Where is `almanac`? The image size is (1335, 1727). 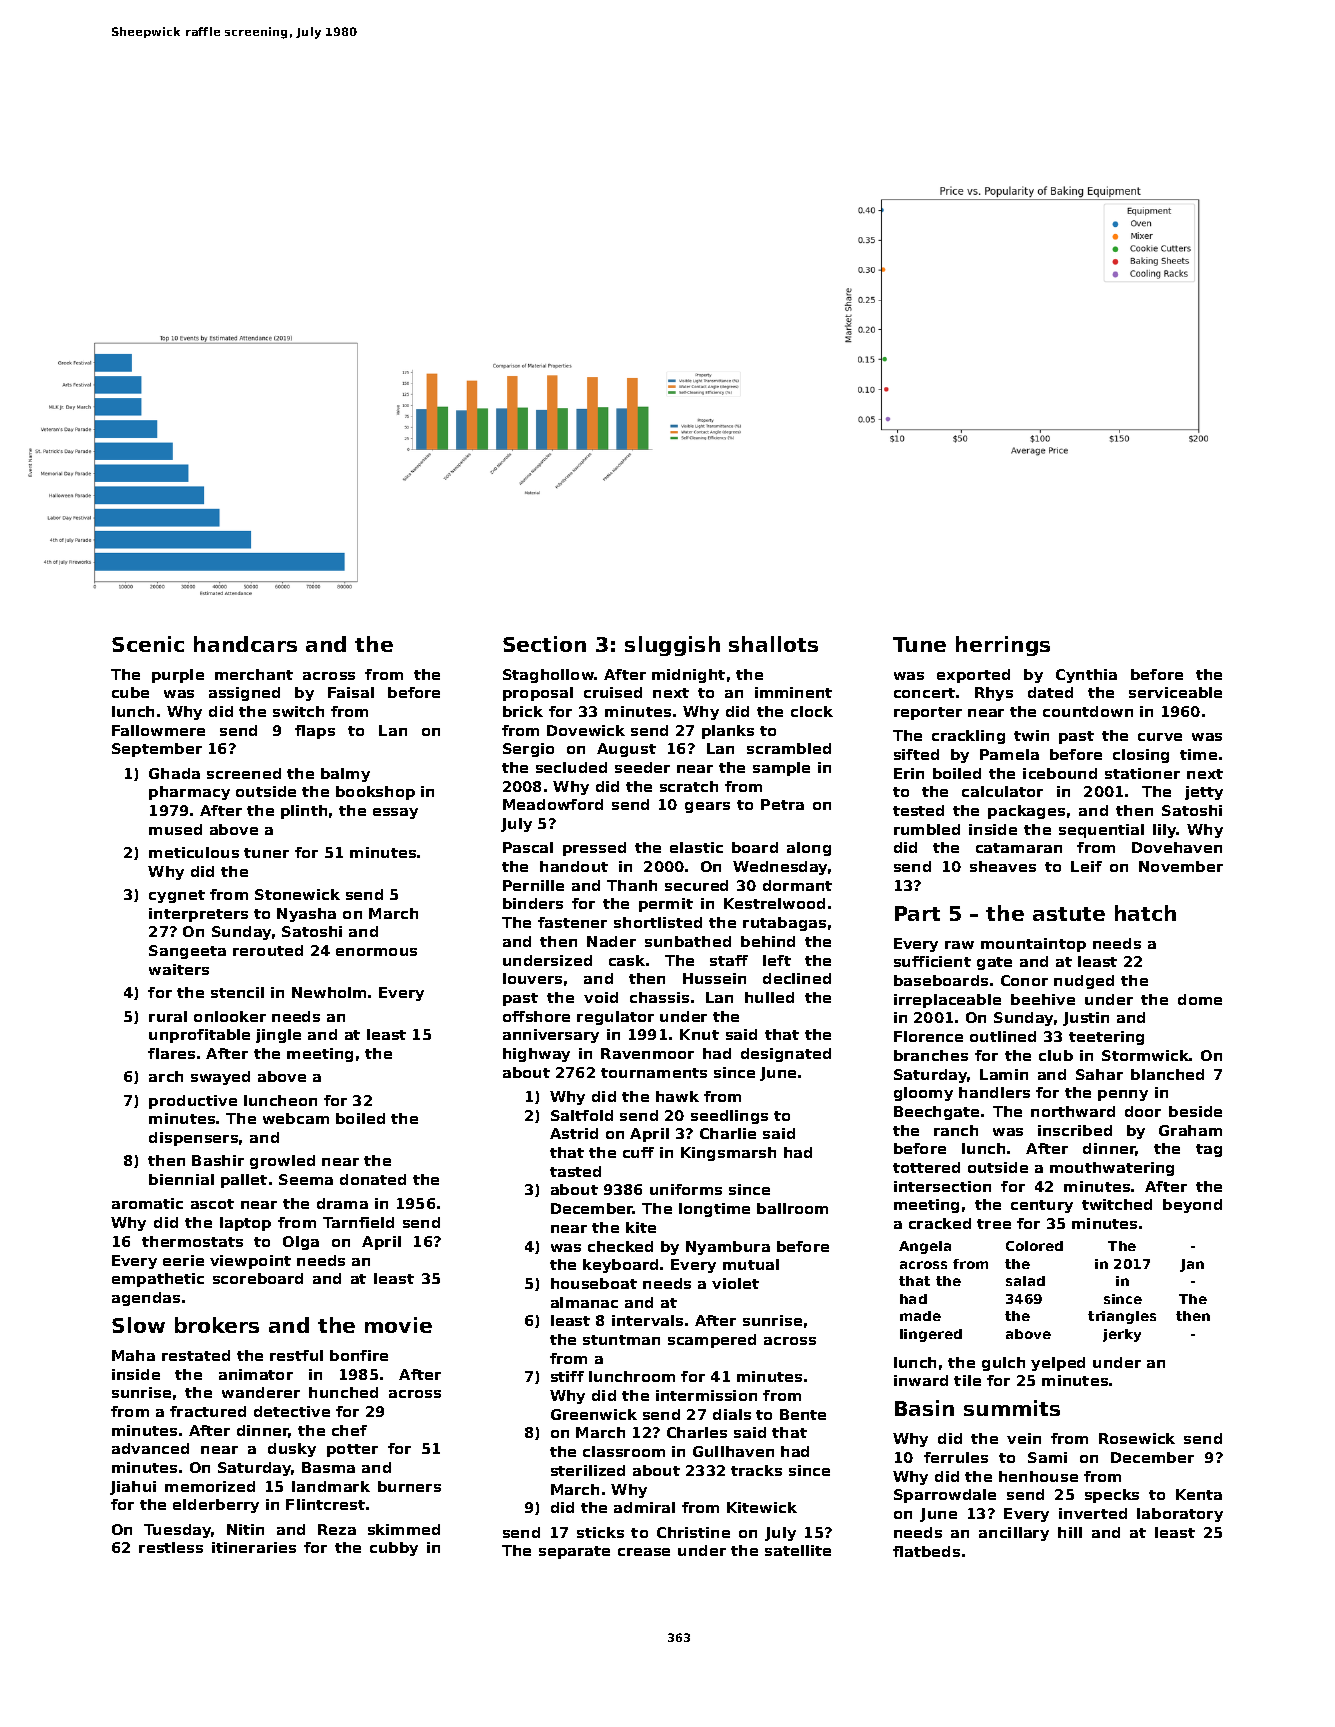 almanac is located at coordinates (584, 1302).
